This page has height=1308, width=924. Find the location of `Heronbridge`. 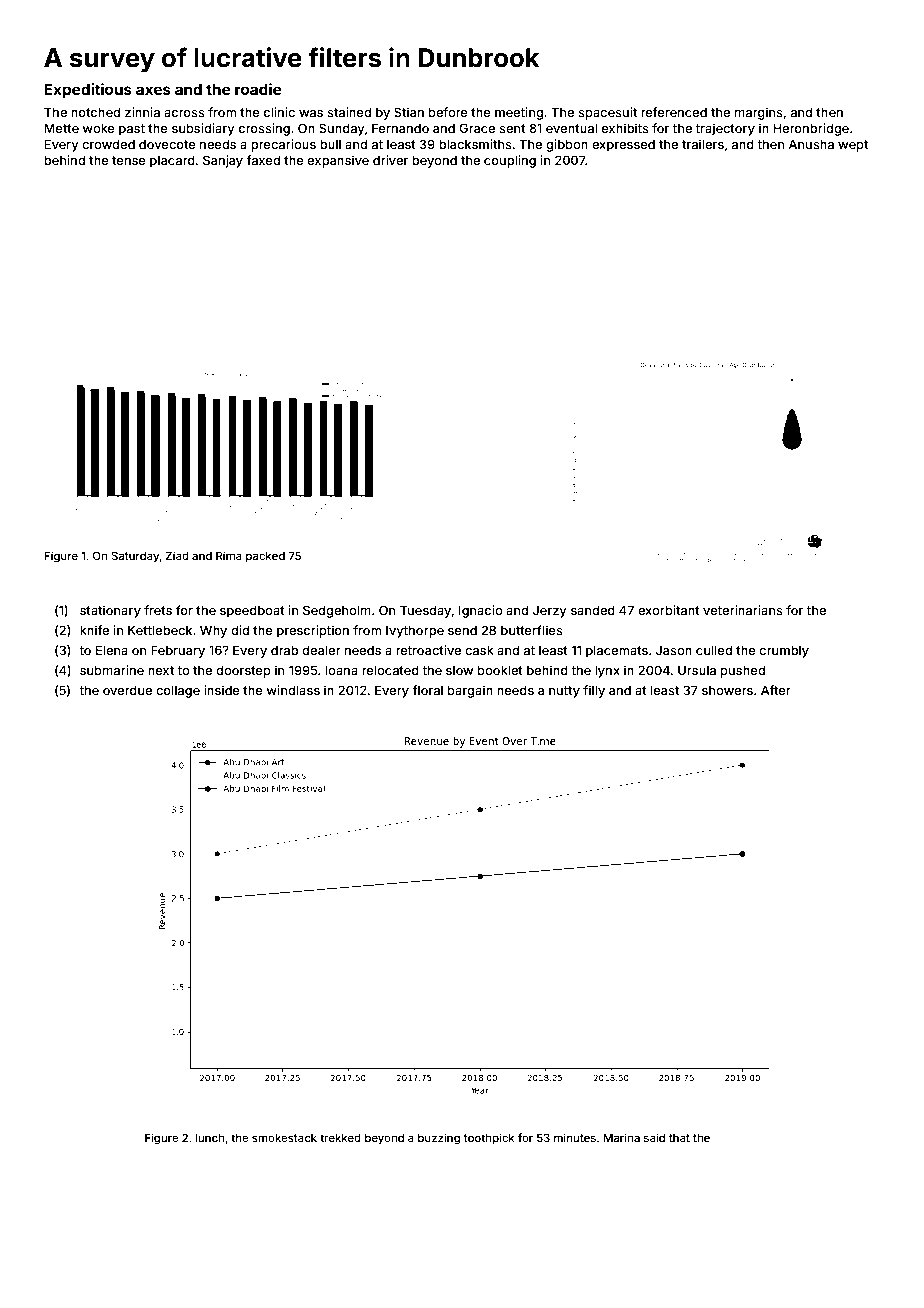

Heronbridge is located at coordinates (811, 129).
